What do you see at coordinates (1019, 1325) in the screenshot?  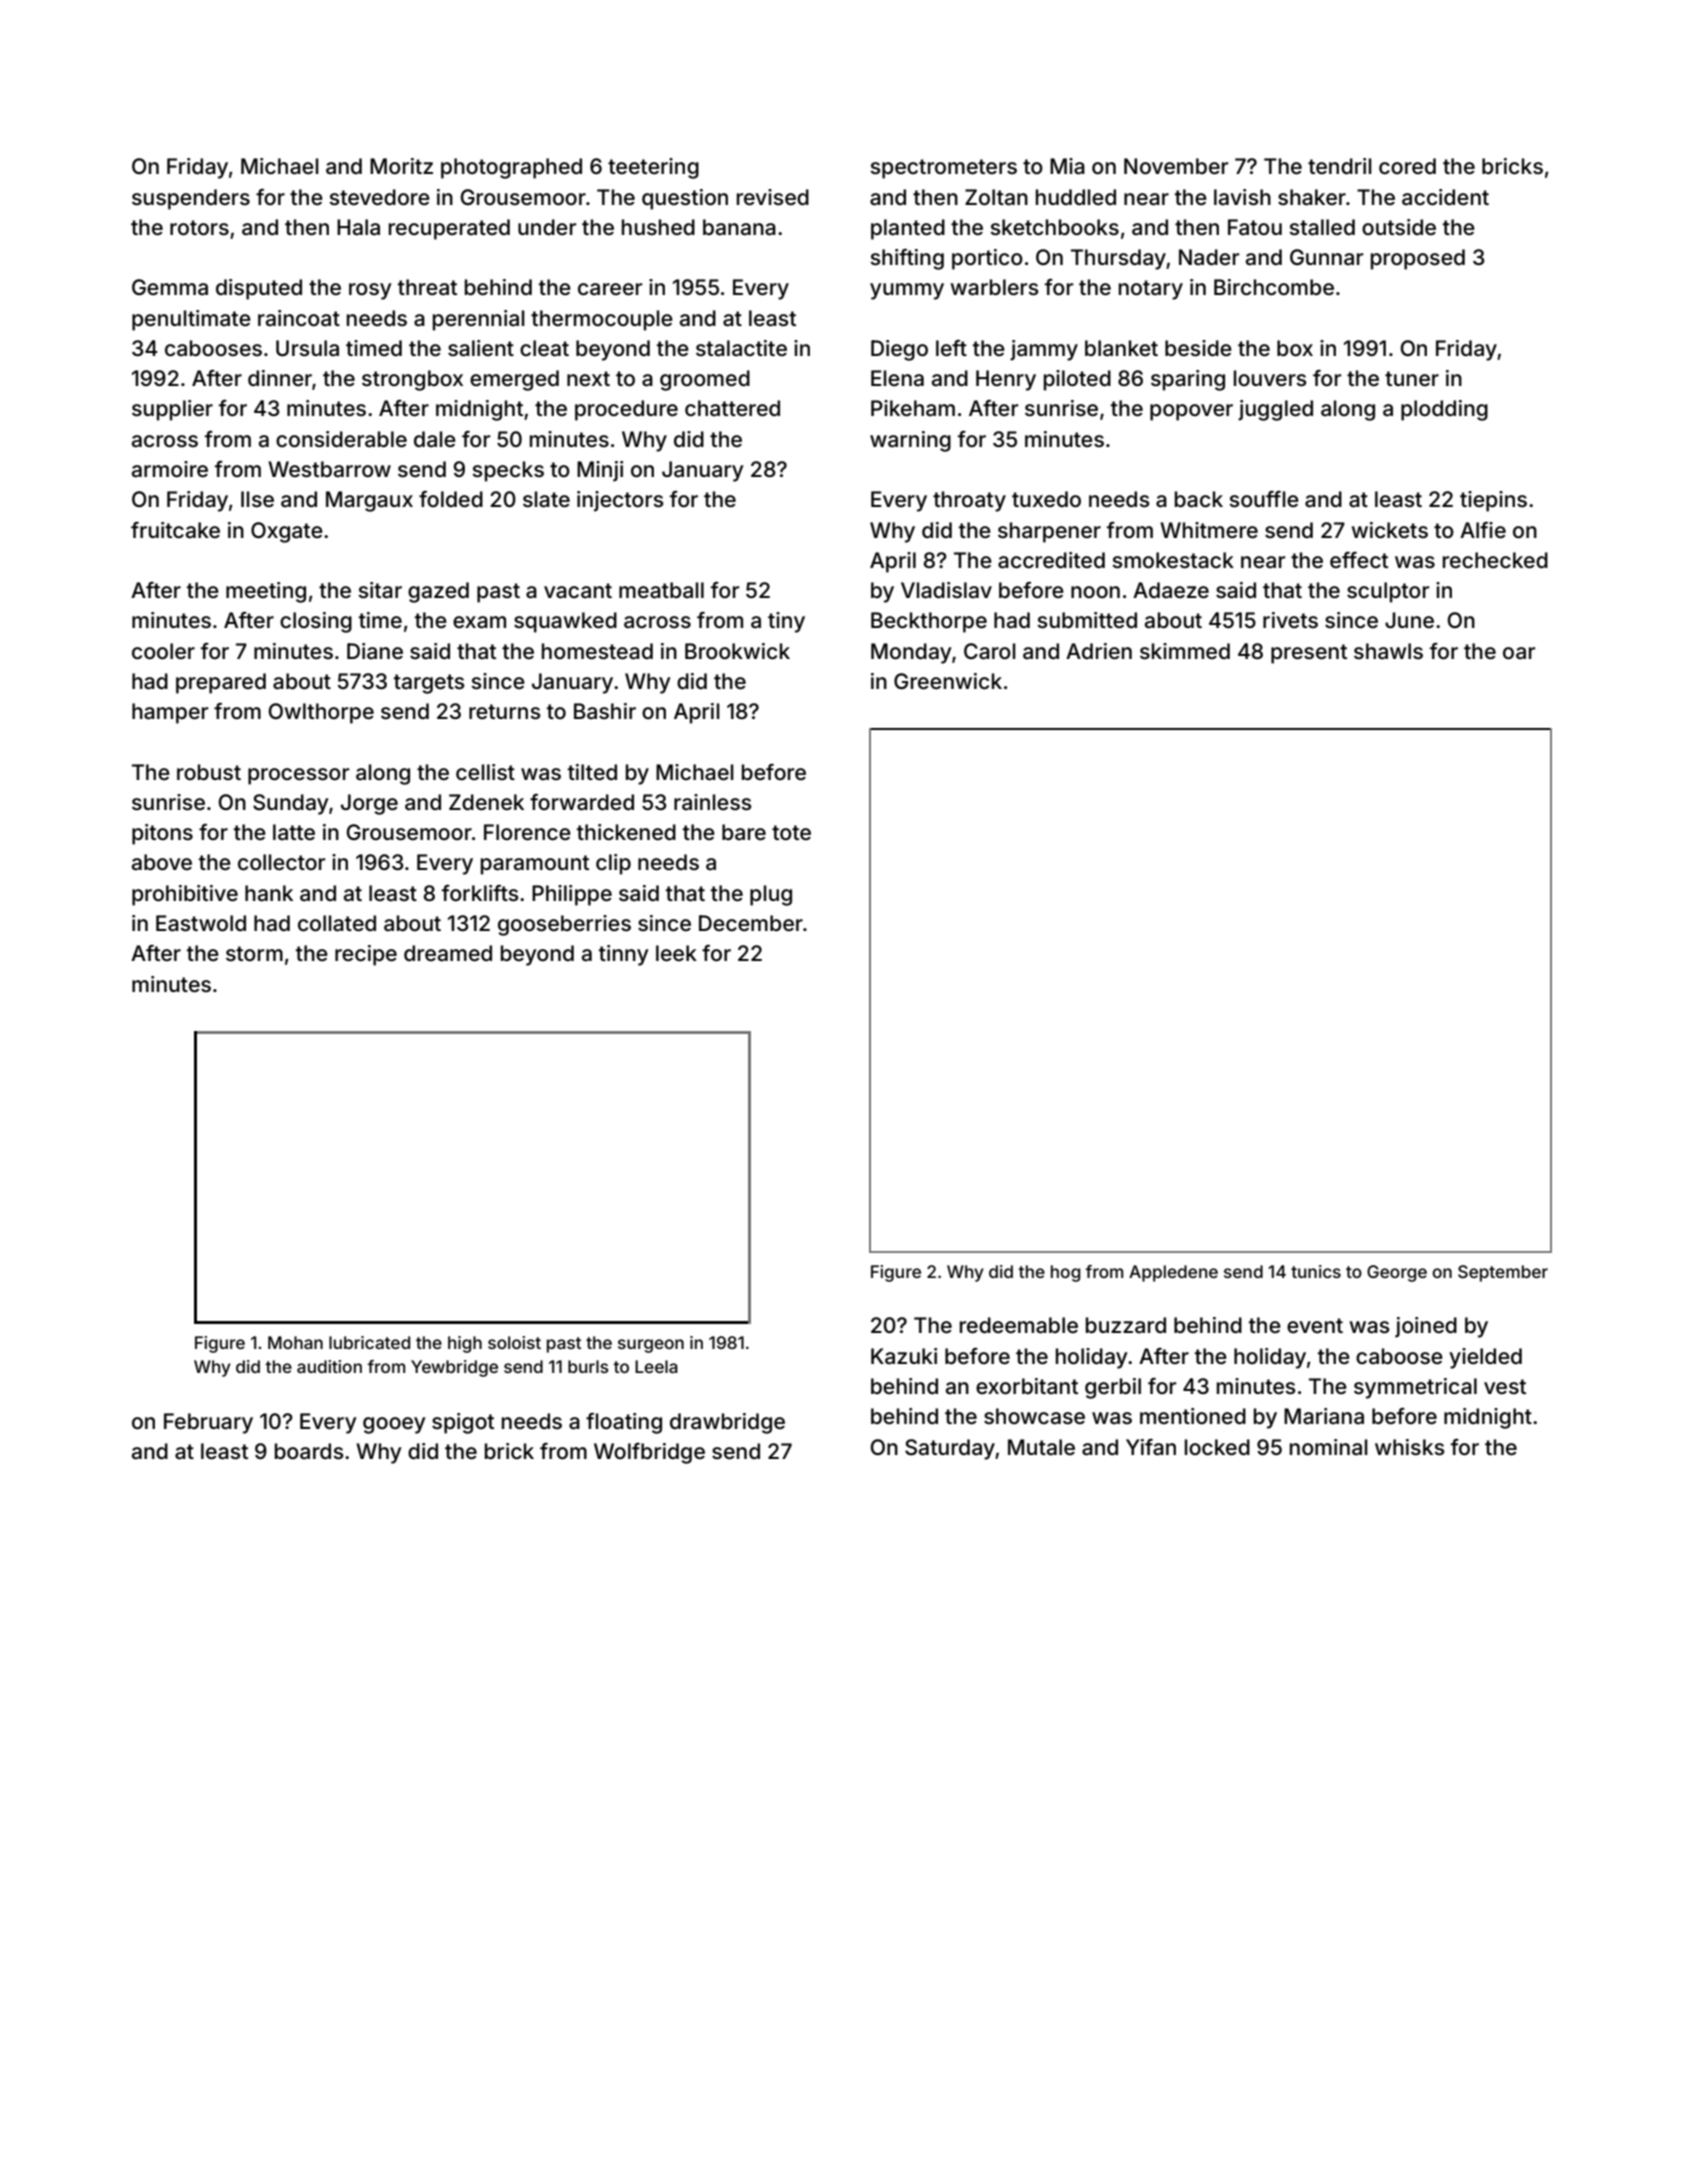 I see `redeemable` at bounding box center [1019, 1325].
